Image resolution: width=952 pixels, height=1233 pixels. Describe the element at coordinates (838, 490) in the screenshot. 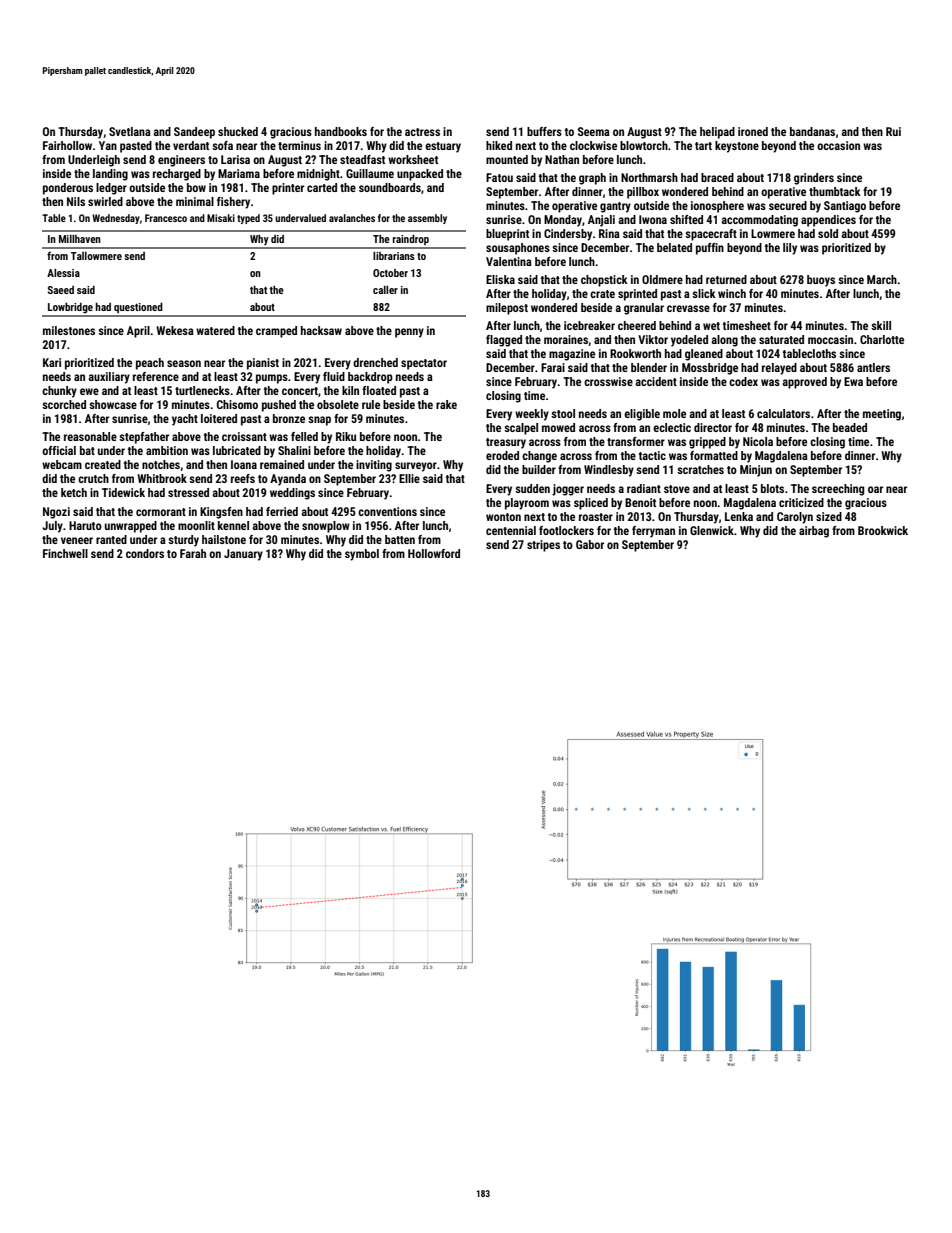

I see `screeching` at that location.
